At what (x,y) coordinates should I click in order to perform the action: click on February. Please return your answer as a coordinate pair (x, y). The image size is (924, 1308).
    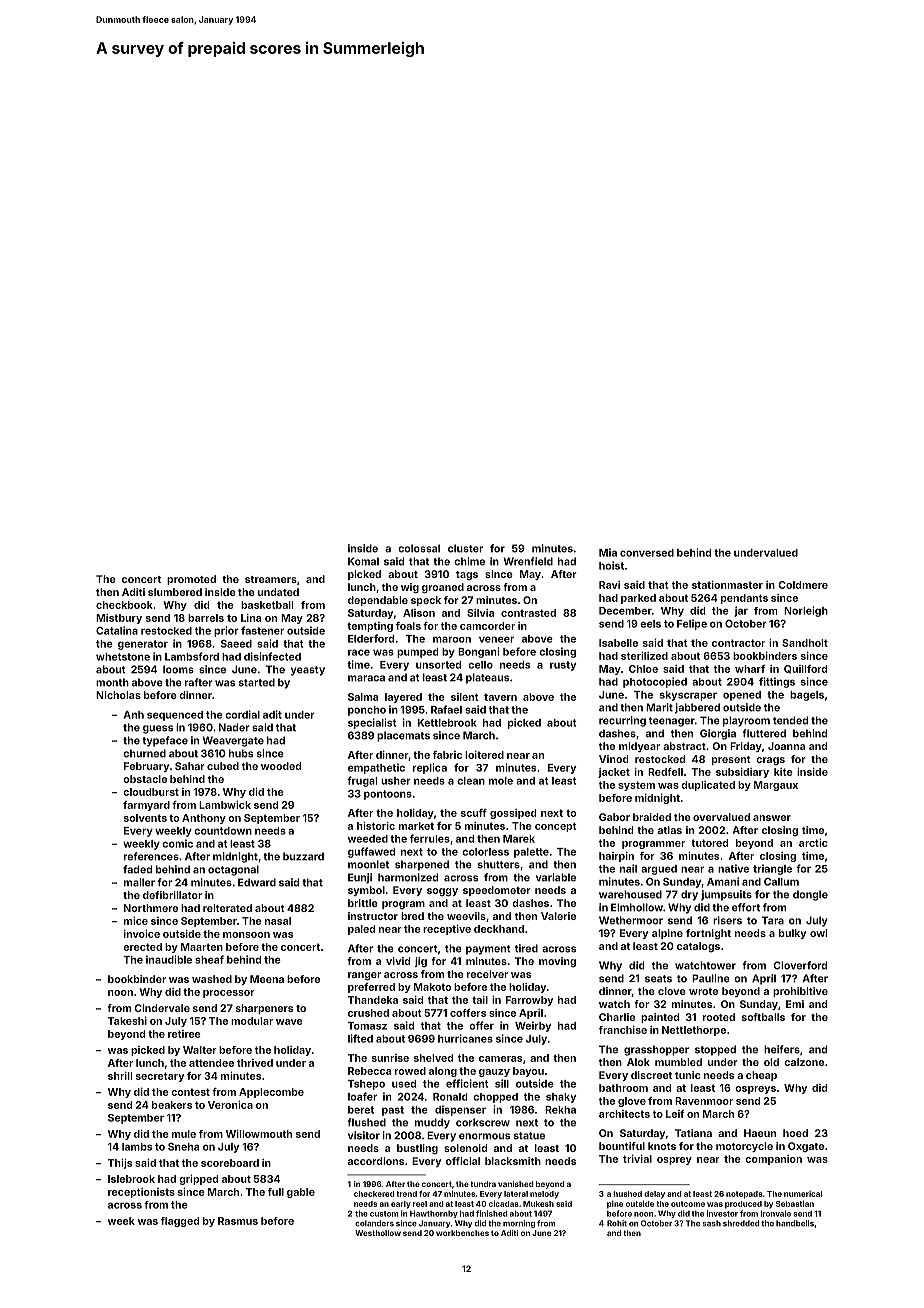
    Looking at the image, I should click on (146, 767).
